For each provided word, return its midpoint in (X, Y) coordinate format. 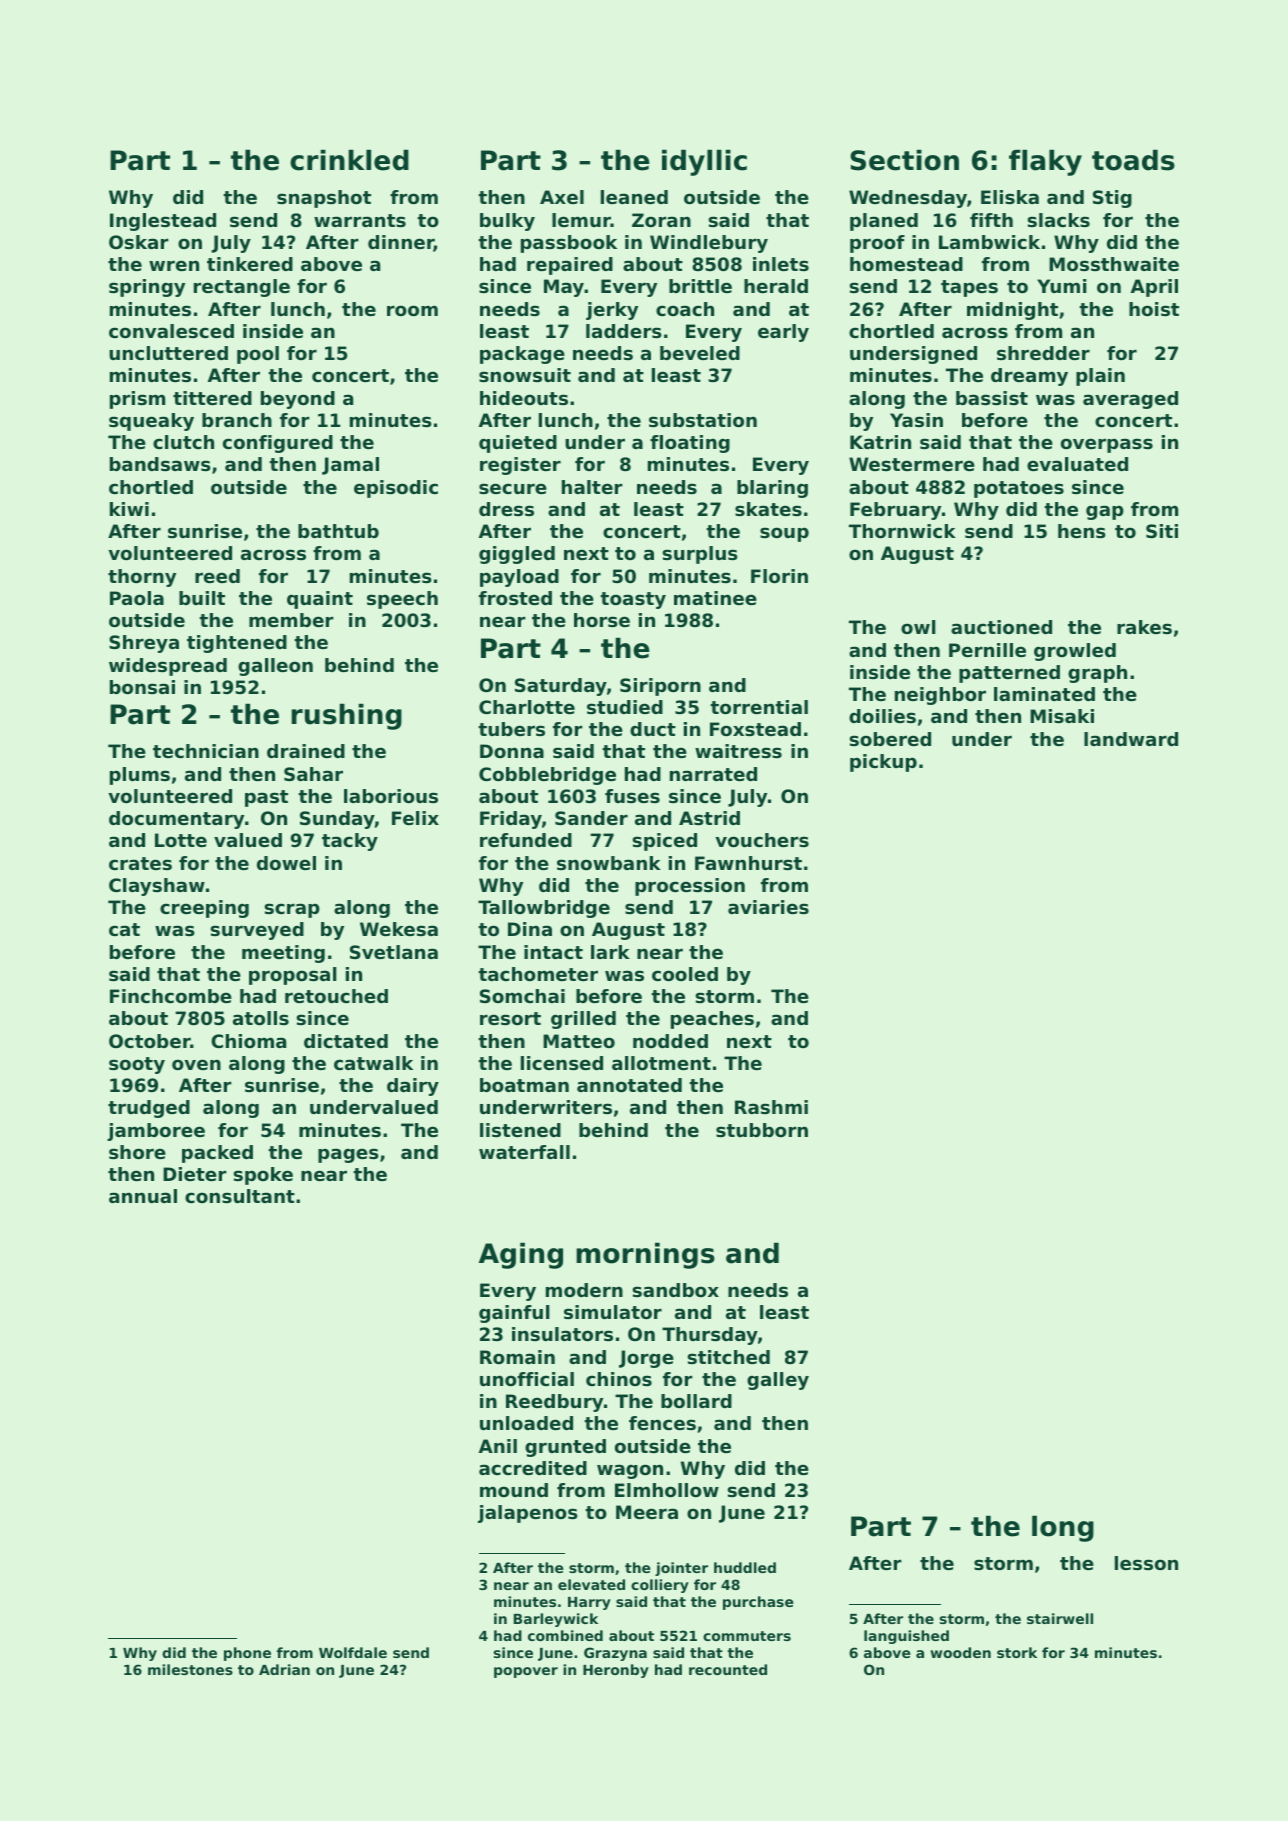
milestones (190, 1669)
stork (1017, 1652)
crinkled (349, 160)
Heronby (616, 1671)
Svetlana (394, 952)
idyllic (704, 162)
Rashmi (771, 1107)
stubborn (762, 1130)
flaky (1045, 162)
